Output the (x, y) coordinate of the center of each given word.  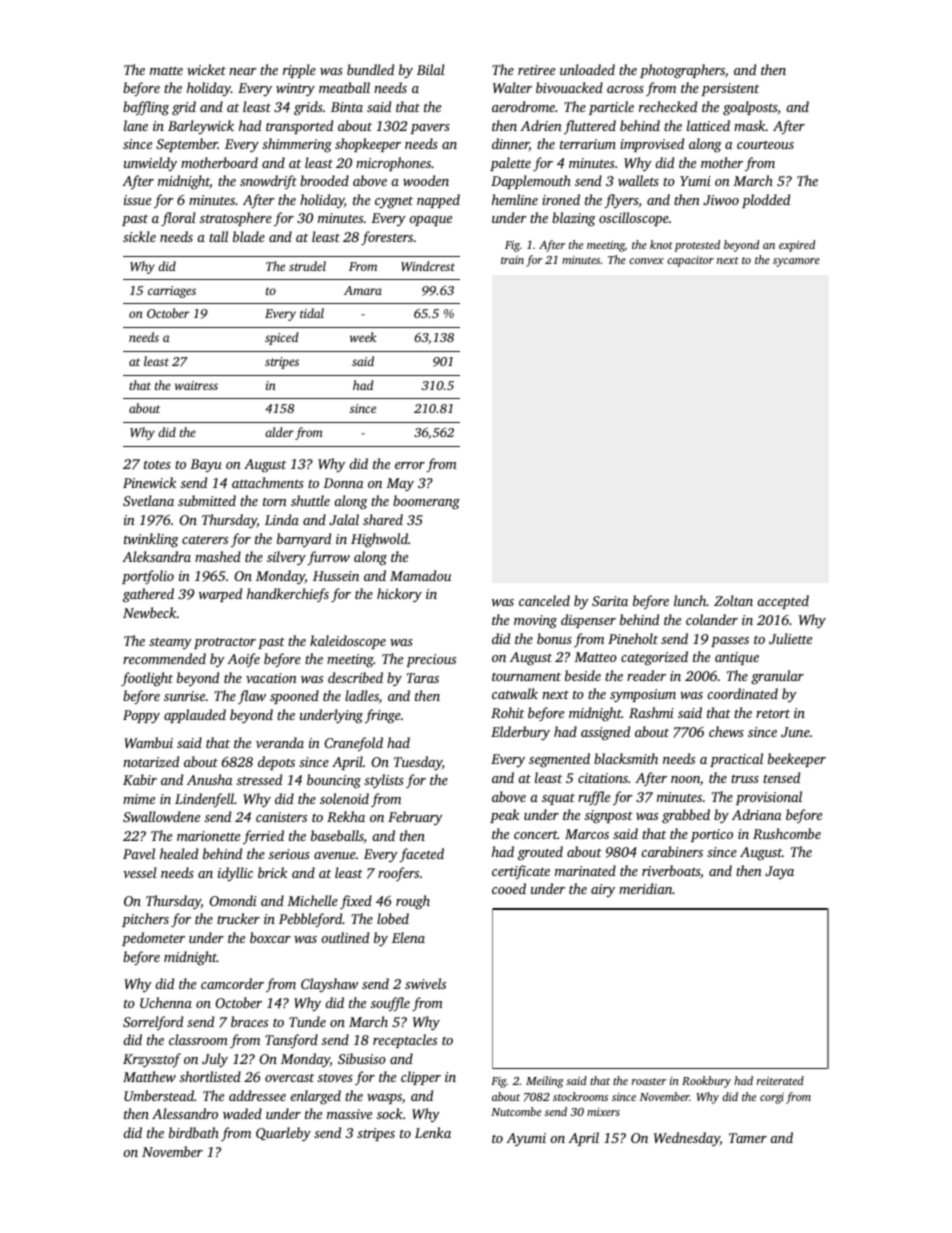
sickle (139, 236)
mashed (218, 556)
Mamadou (420, 575)
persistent (730, 89)
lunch (690, 600)
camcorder (232, 983)
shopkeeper (368, 145)
